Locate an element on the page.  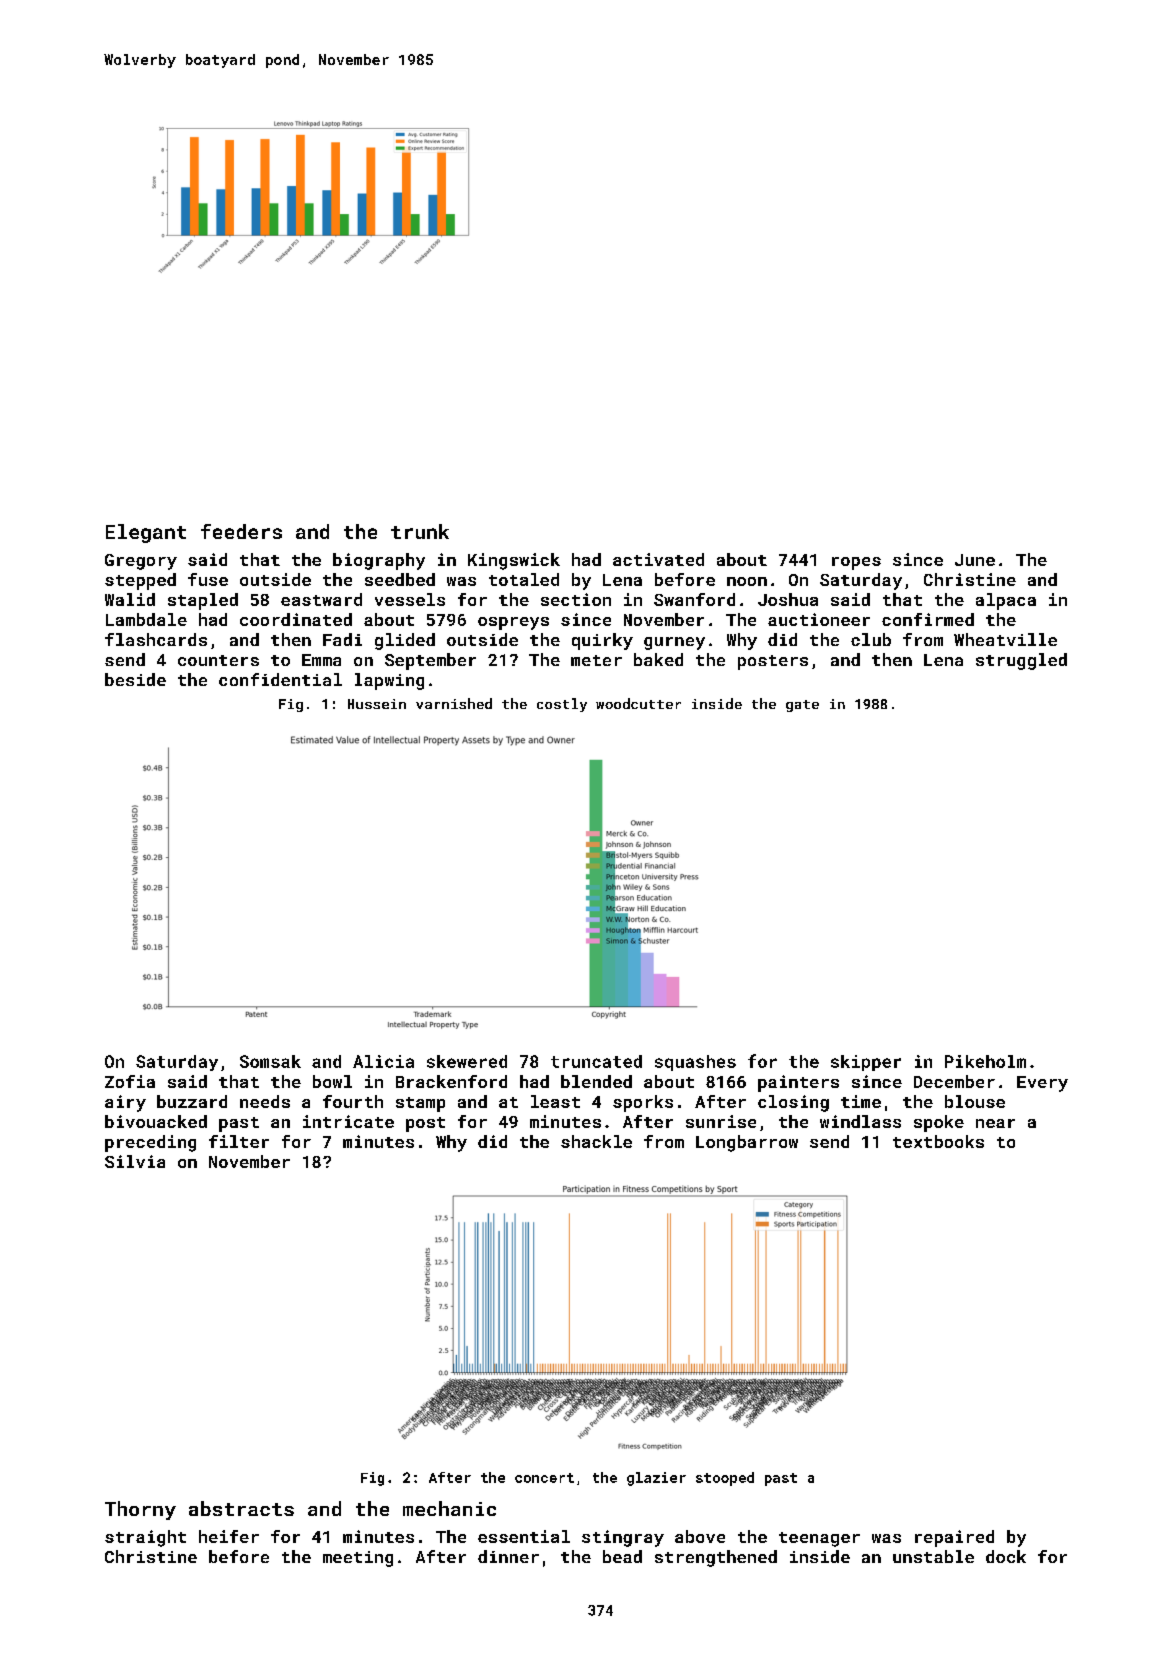
sporks is located at coordinates (643, 1103).
